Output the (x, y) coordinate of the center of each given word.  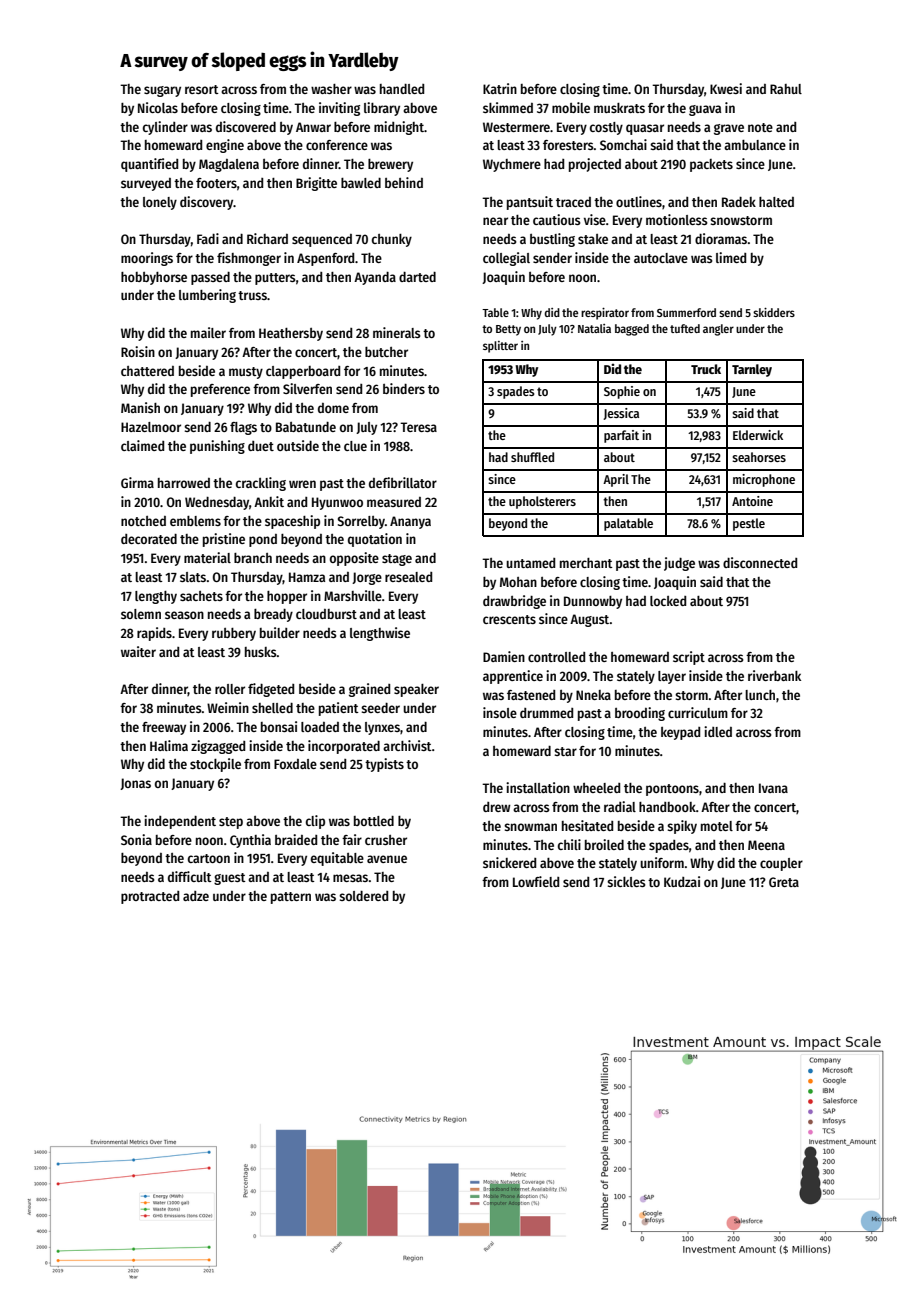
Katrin (500, 88)
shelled (272, 708)
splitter (500, 347)
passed (210, 278)
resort (202, 89)
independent (180, 822)
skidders (774, 312)
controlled (556, 657)
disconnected (760, 562)
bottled (374, 821)
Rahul (786, 89)
